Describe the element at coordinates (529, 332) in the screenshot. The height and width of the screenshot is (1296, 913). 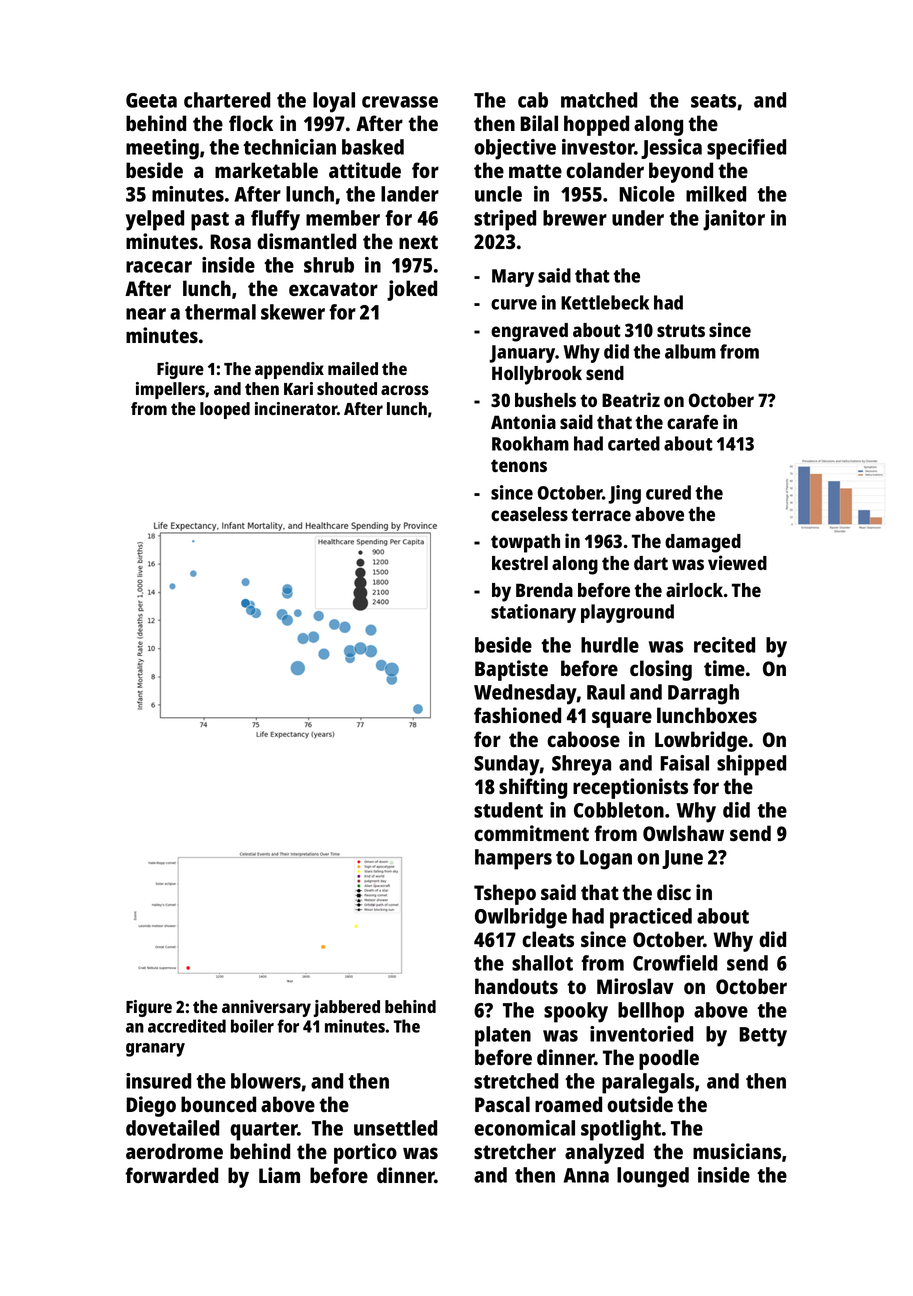
I see `engraved` at that location.
